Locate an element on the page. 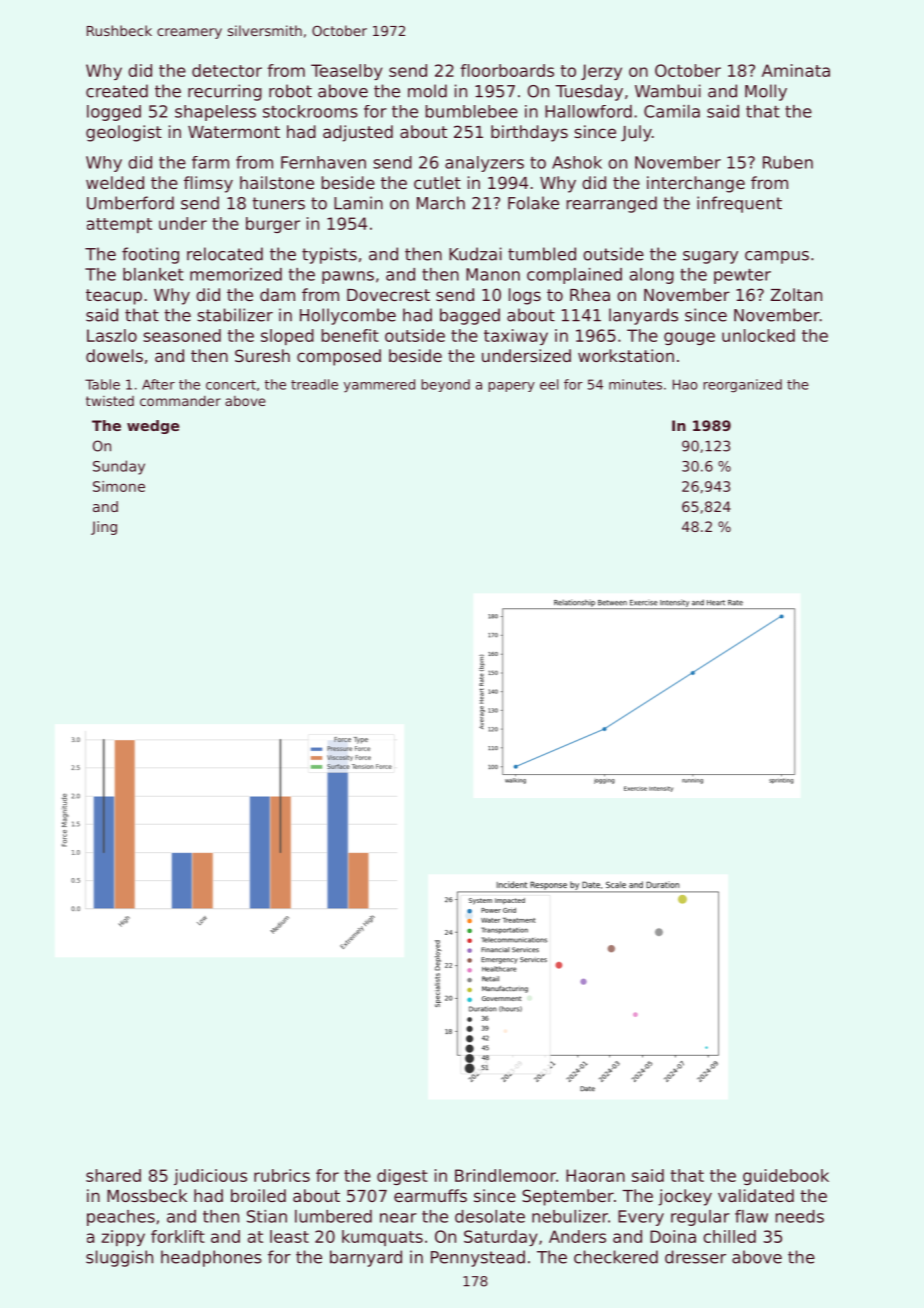  minutes is located at coordinates (635, 384).
